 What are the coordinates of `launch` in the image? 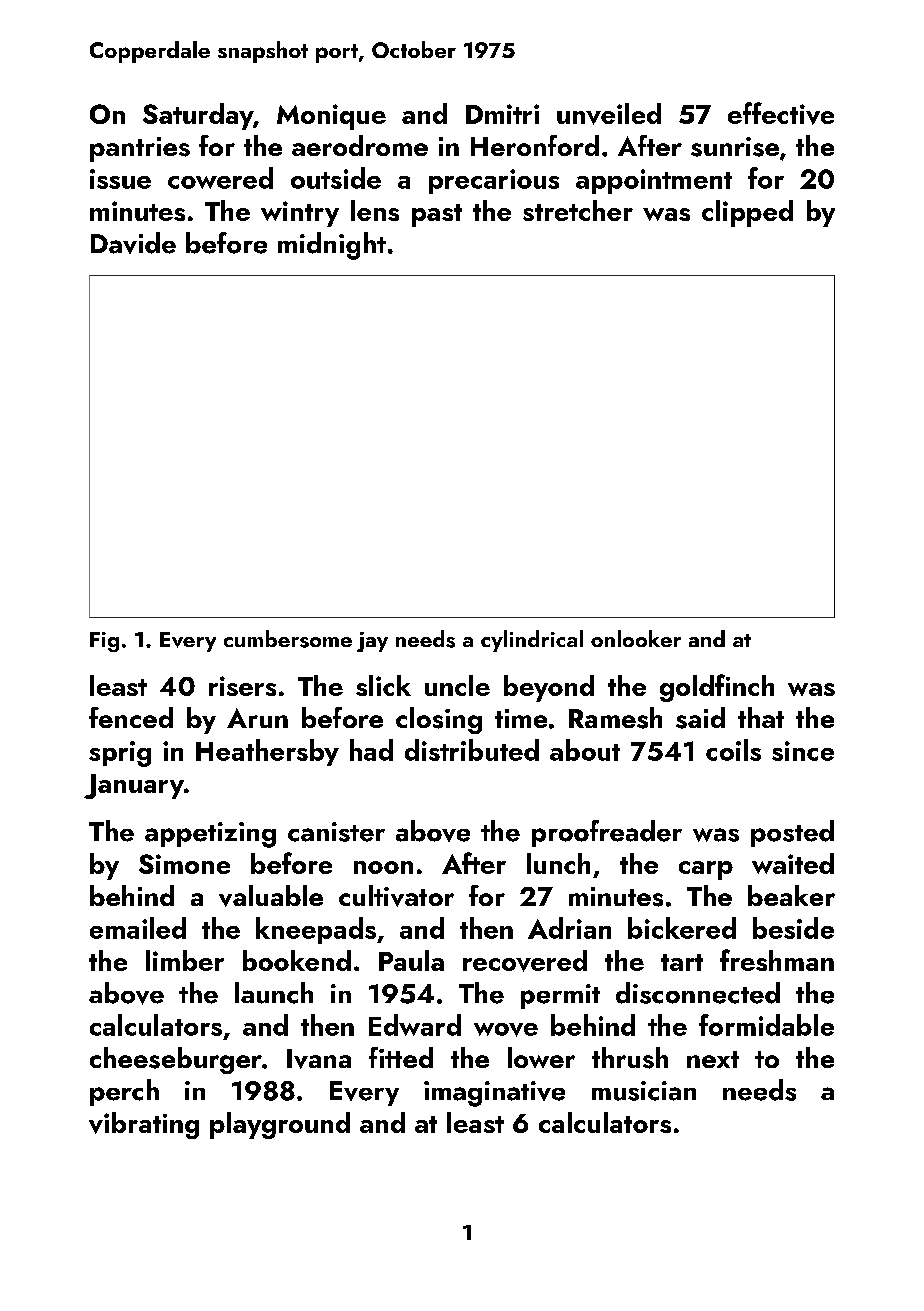 It's located at (274, 993).
